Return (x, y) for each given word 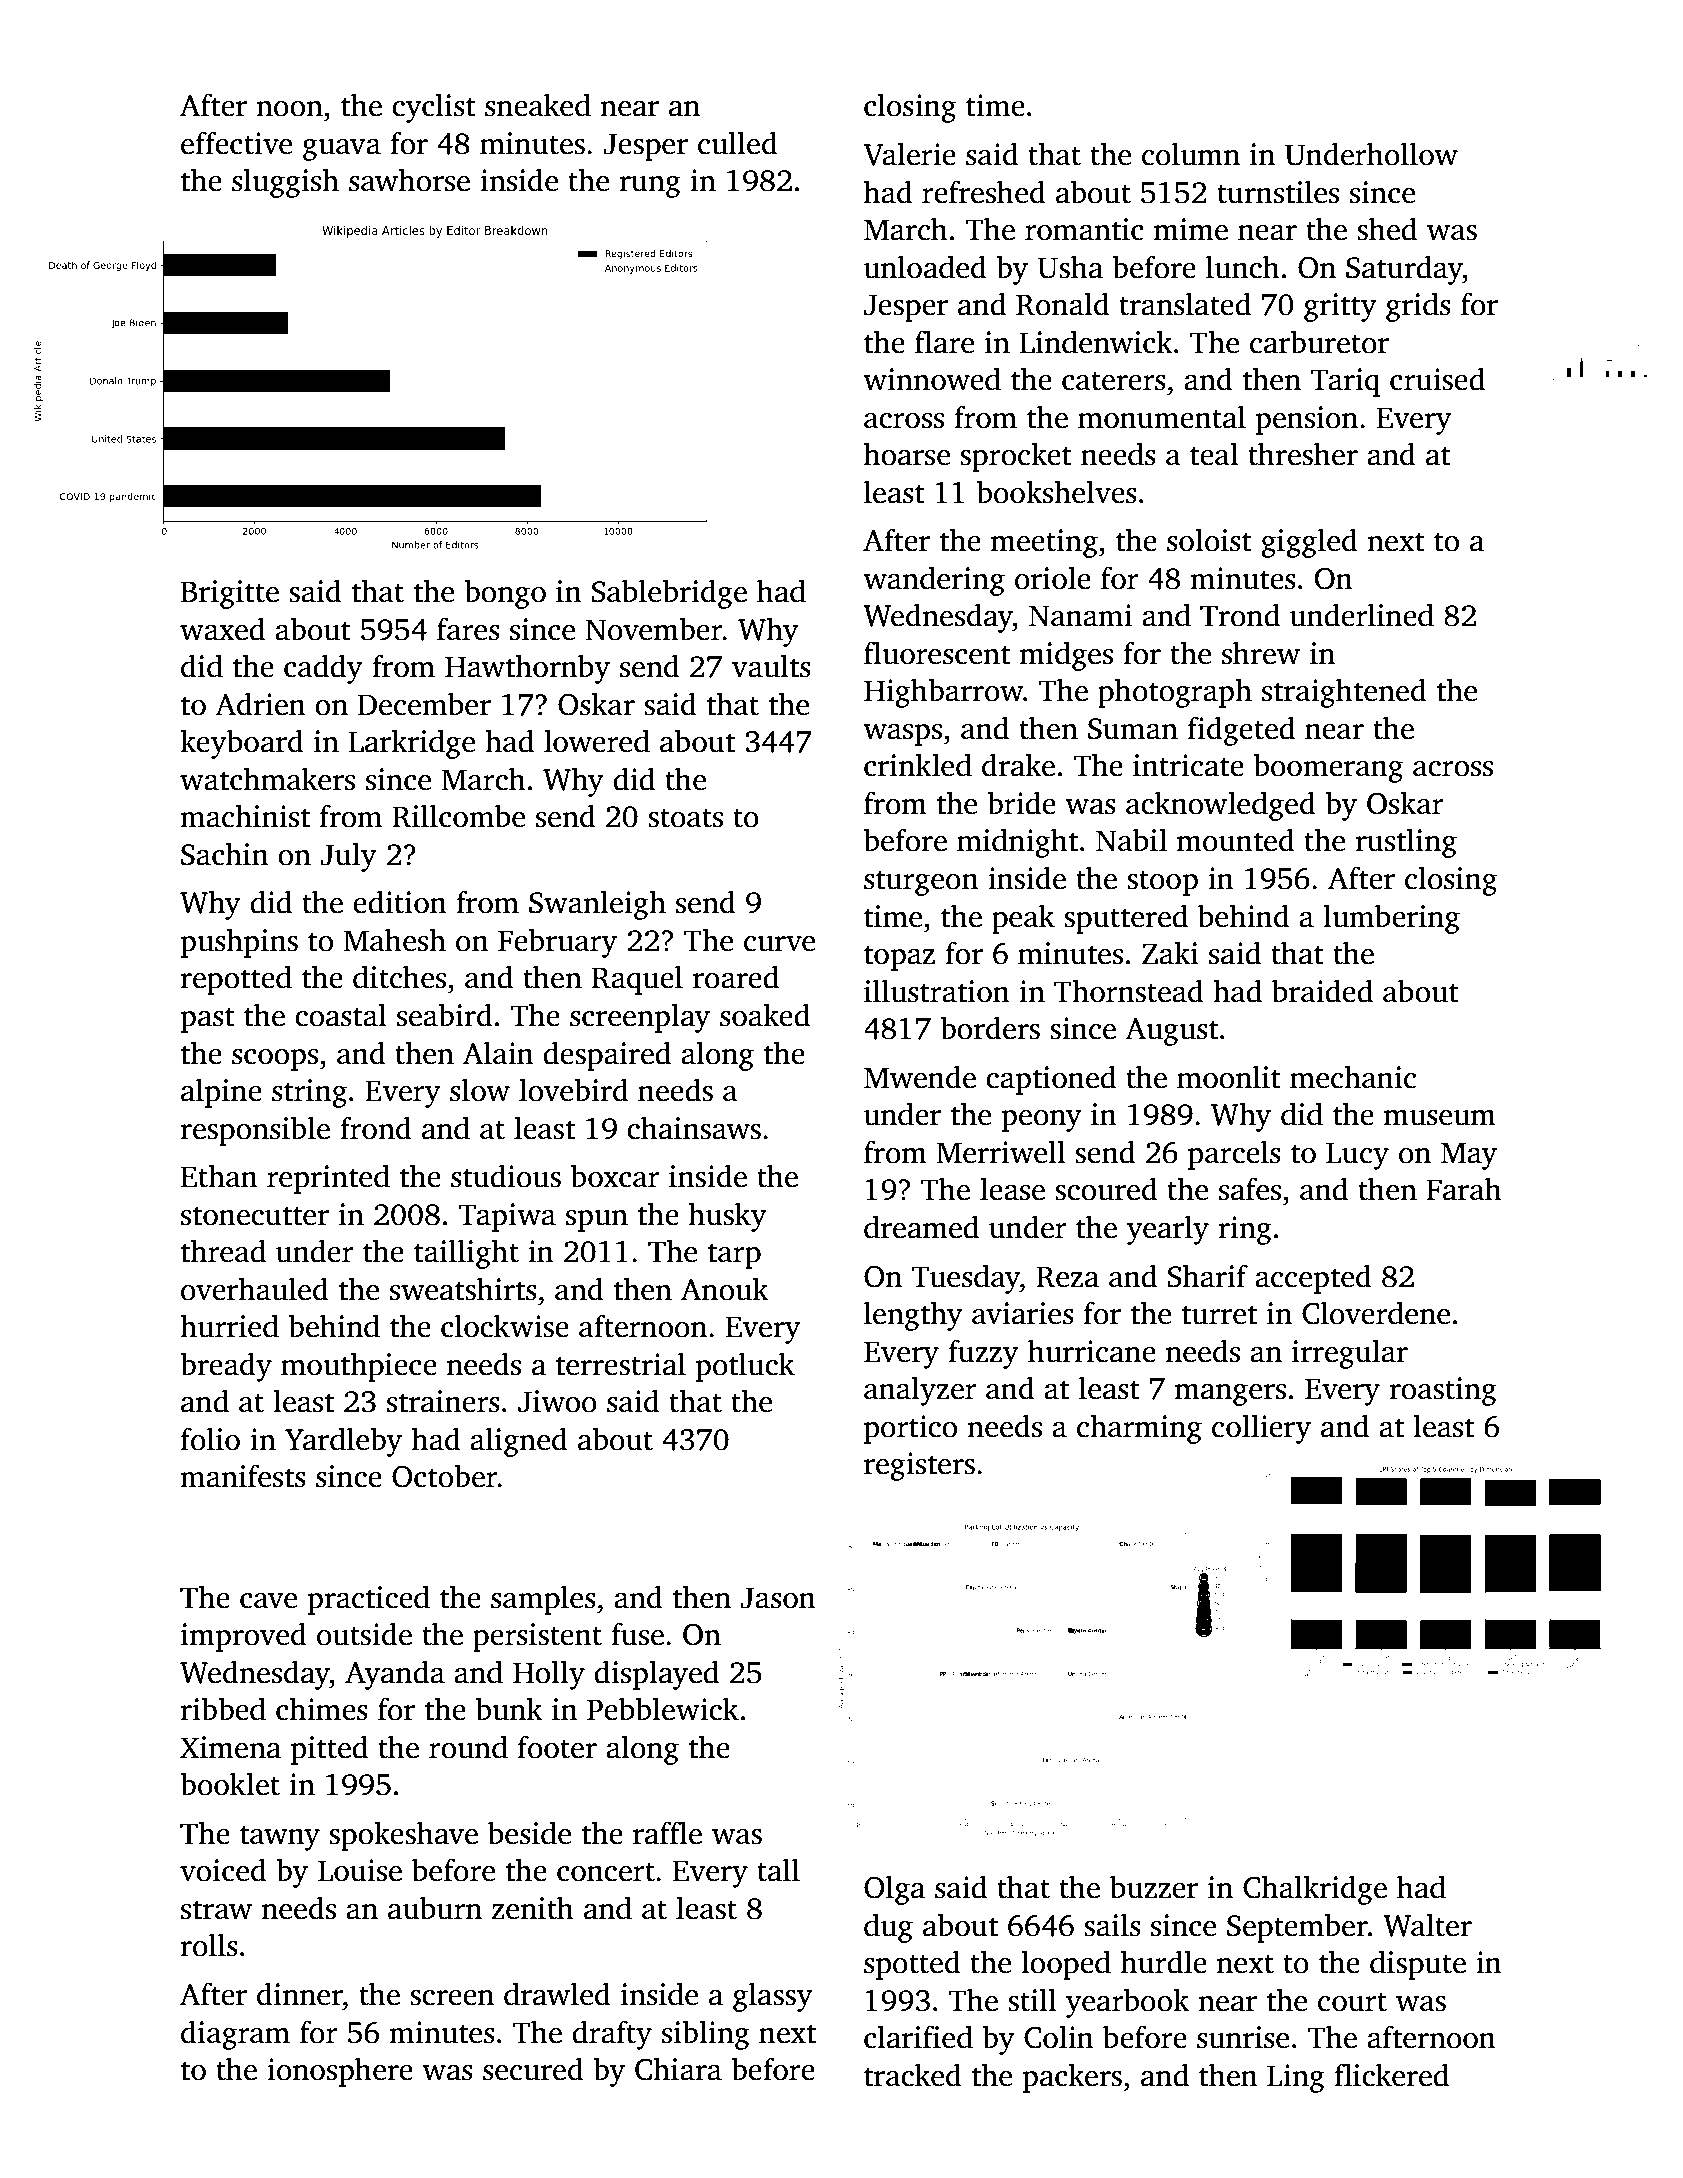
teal (1214, 454)
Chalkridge (1315, 1890)
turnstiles (1278, 192)
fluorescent (937, 653)
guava (342, 150)
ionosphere (340, 2072)
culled (738, 143)
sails (1112, 1925)
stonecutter (255, 1216)
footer (557, 1747)
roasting (1443, 1391)
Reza (1067, 1277)
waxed (222, 629)
